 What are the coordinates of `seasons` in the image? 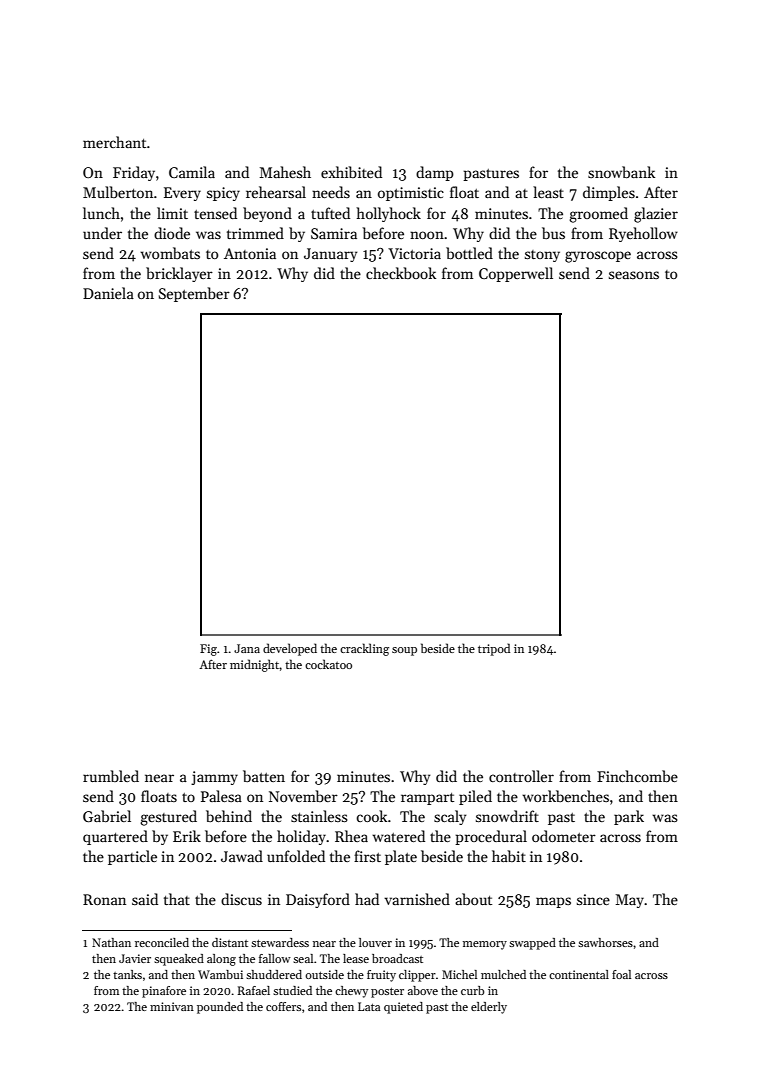 It's located at (634, 275).
